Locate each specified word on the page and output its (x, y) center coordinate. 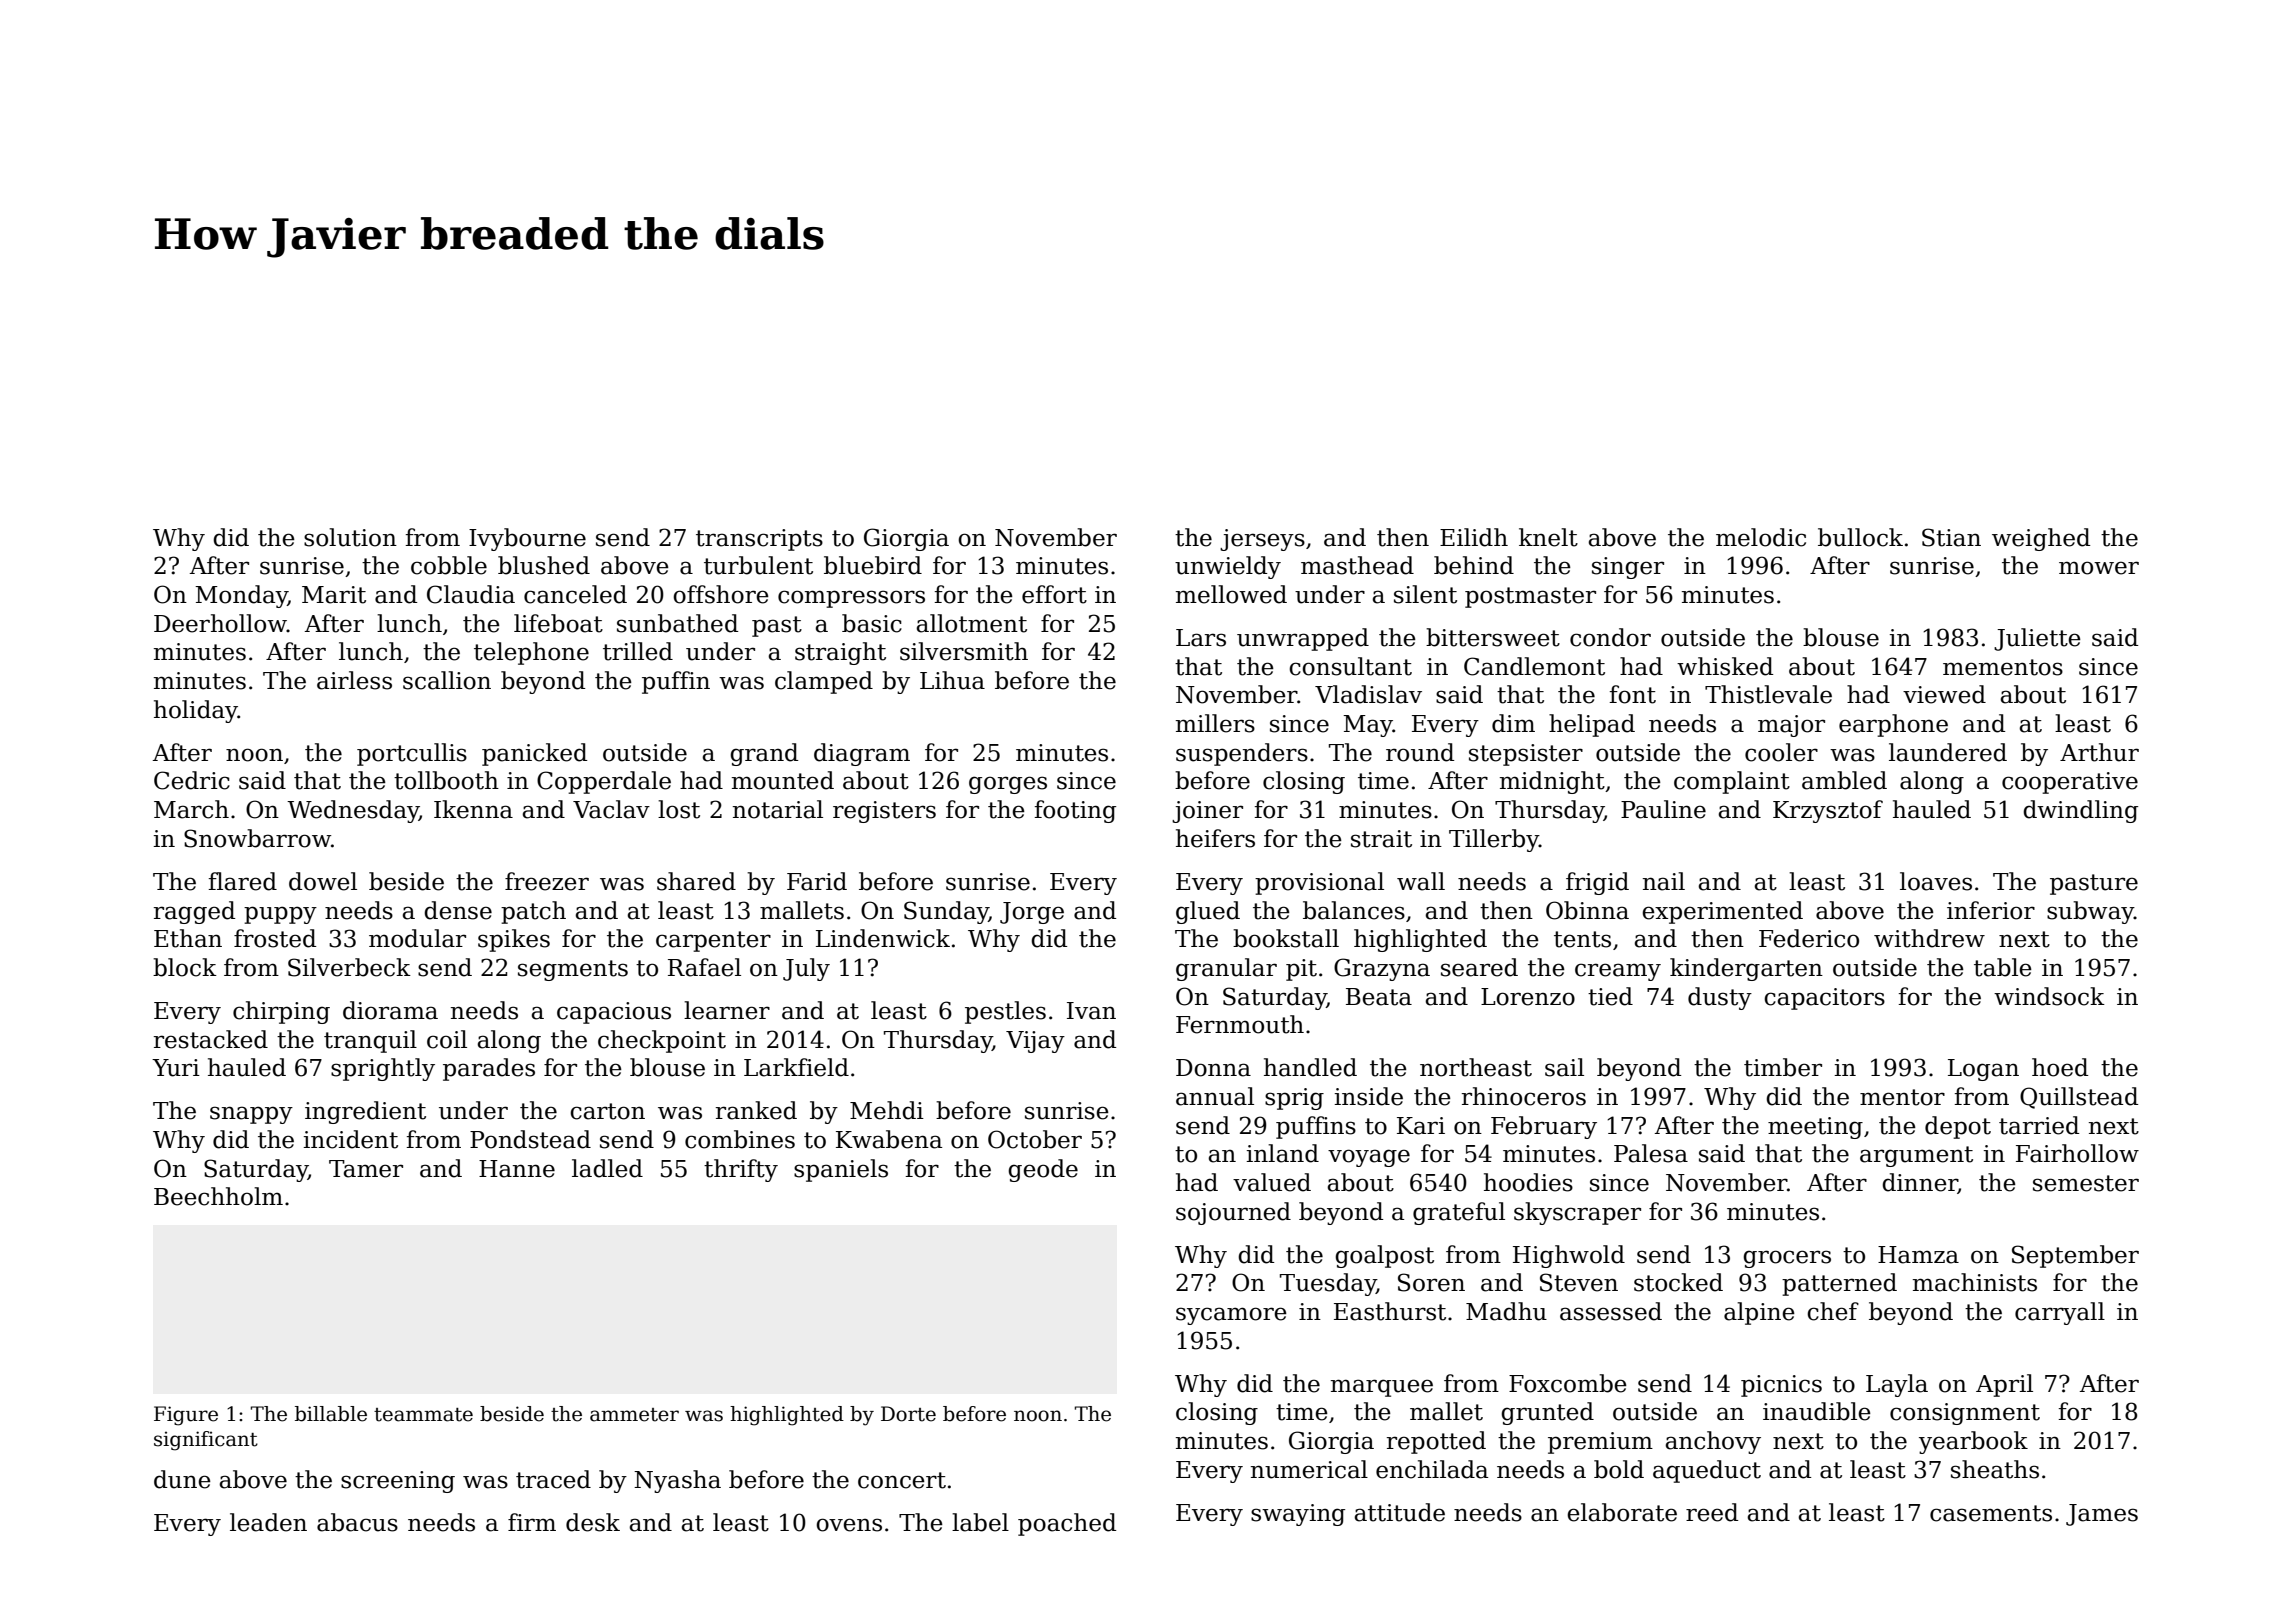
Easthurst (1390, 1311)
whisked (1725, 666)
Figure (186, 1416)
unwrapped (1303, 639)
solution (350, 537)
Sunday (946, 912)
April (2004, 1385)
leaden (268, 1522)
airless (354, 680)
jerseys (1262, 540)
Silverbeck (349, 967)
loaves (1936, 881)
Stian (1951, 537)
